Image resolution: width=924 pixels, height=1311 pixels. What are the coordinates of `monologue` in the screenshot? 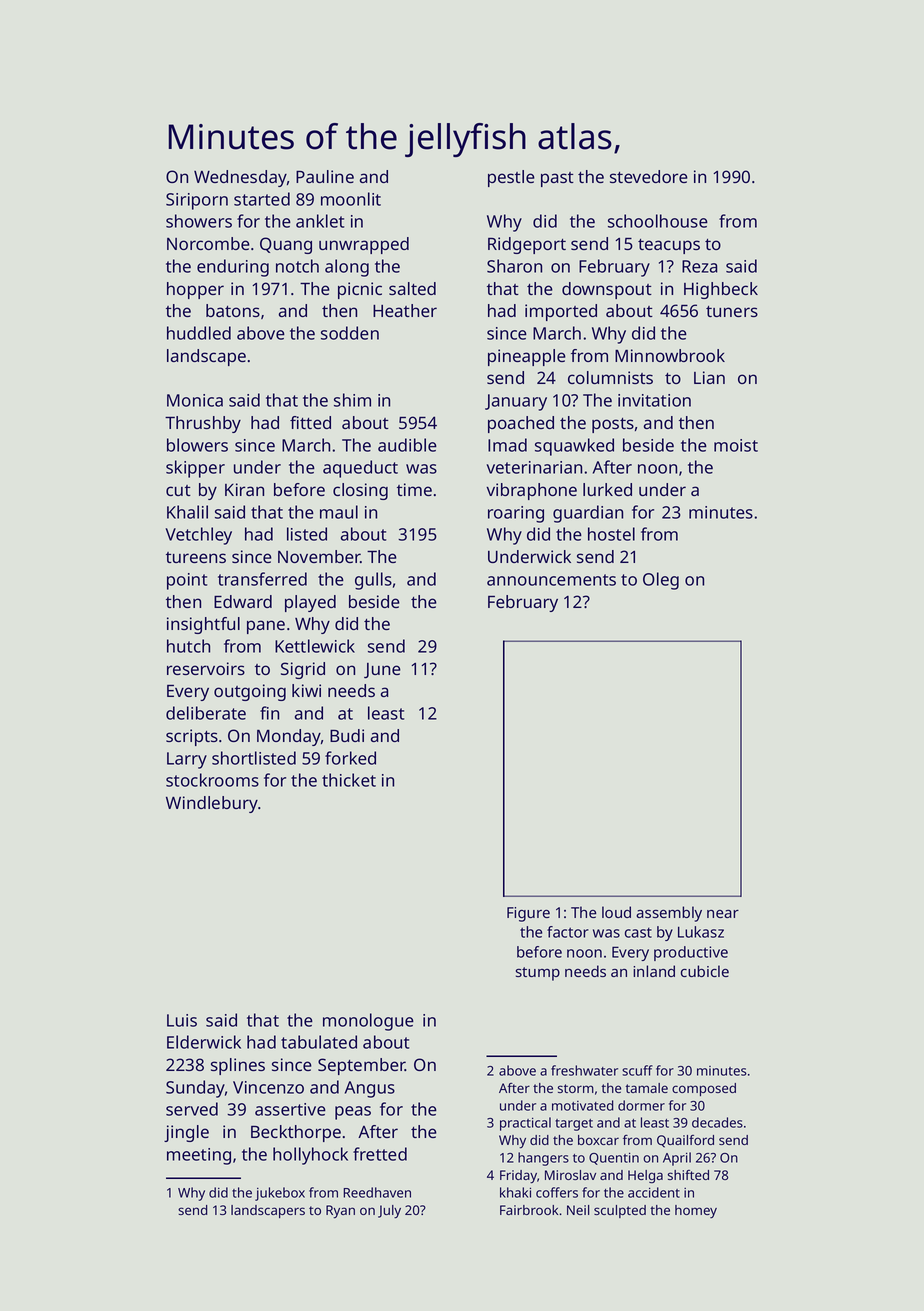 It's located at (368, 1022).
